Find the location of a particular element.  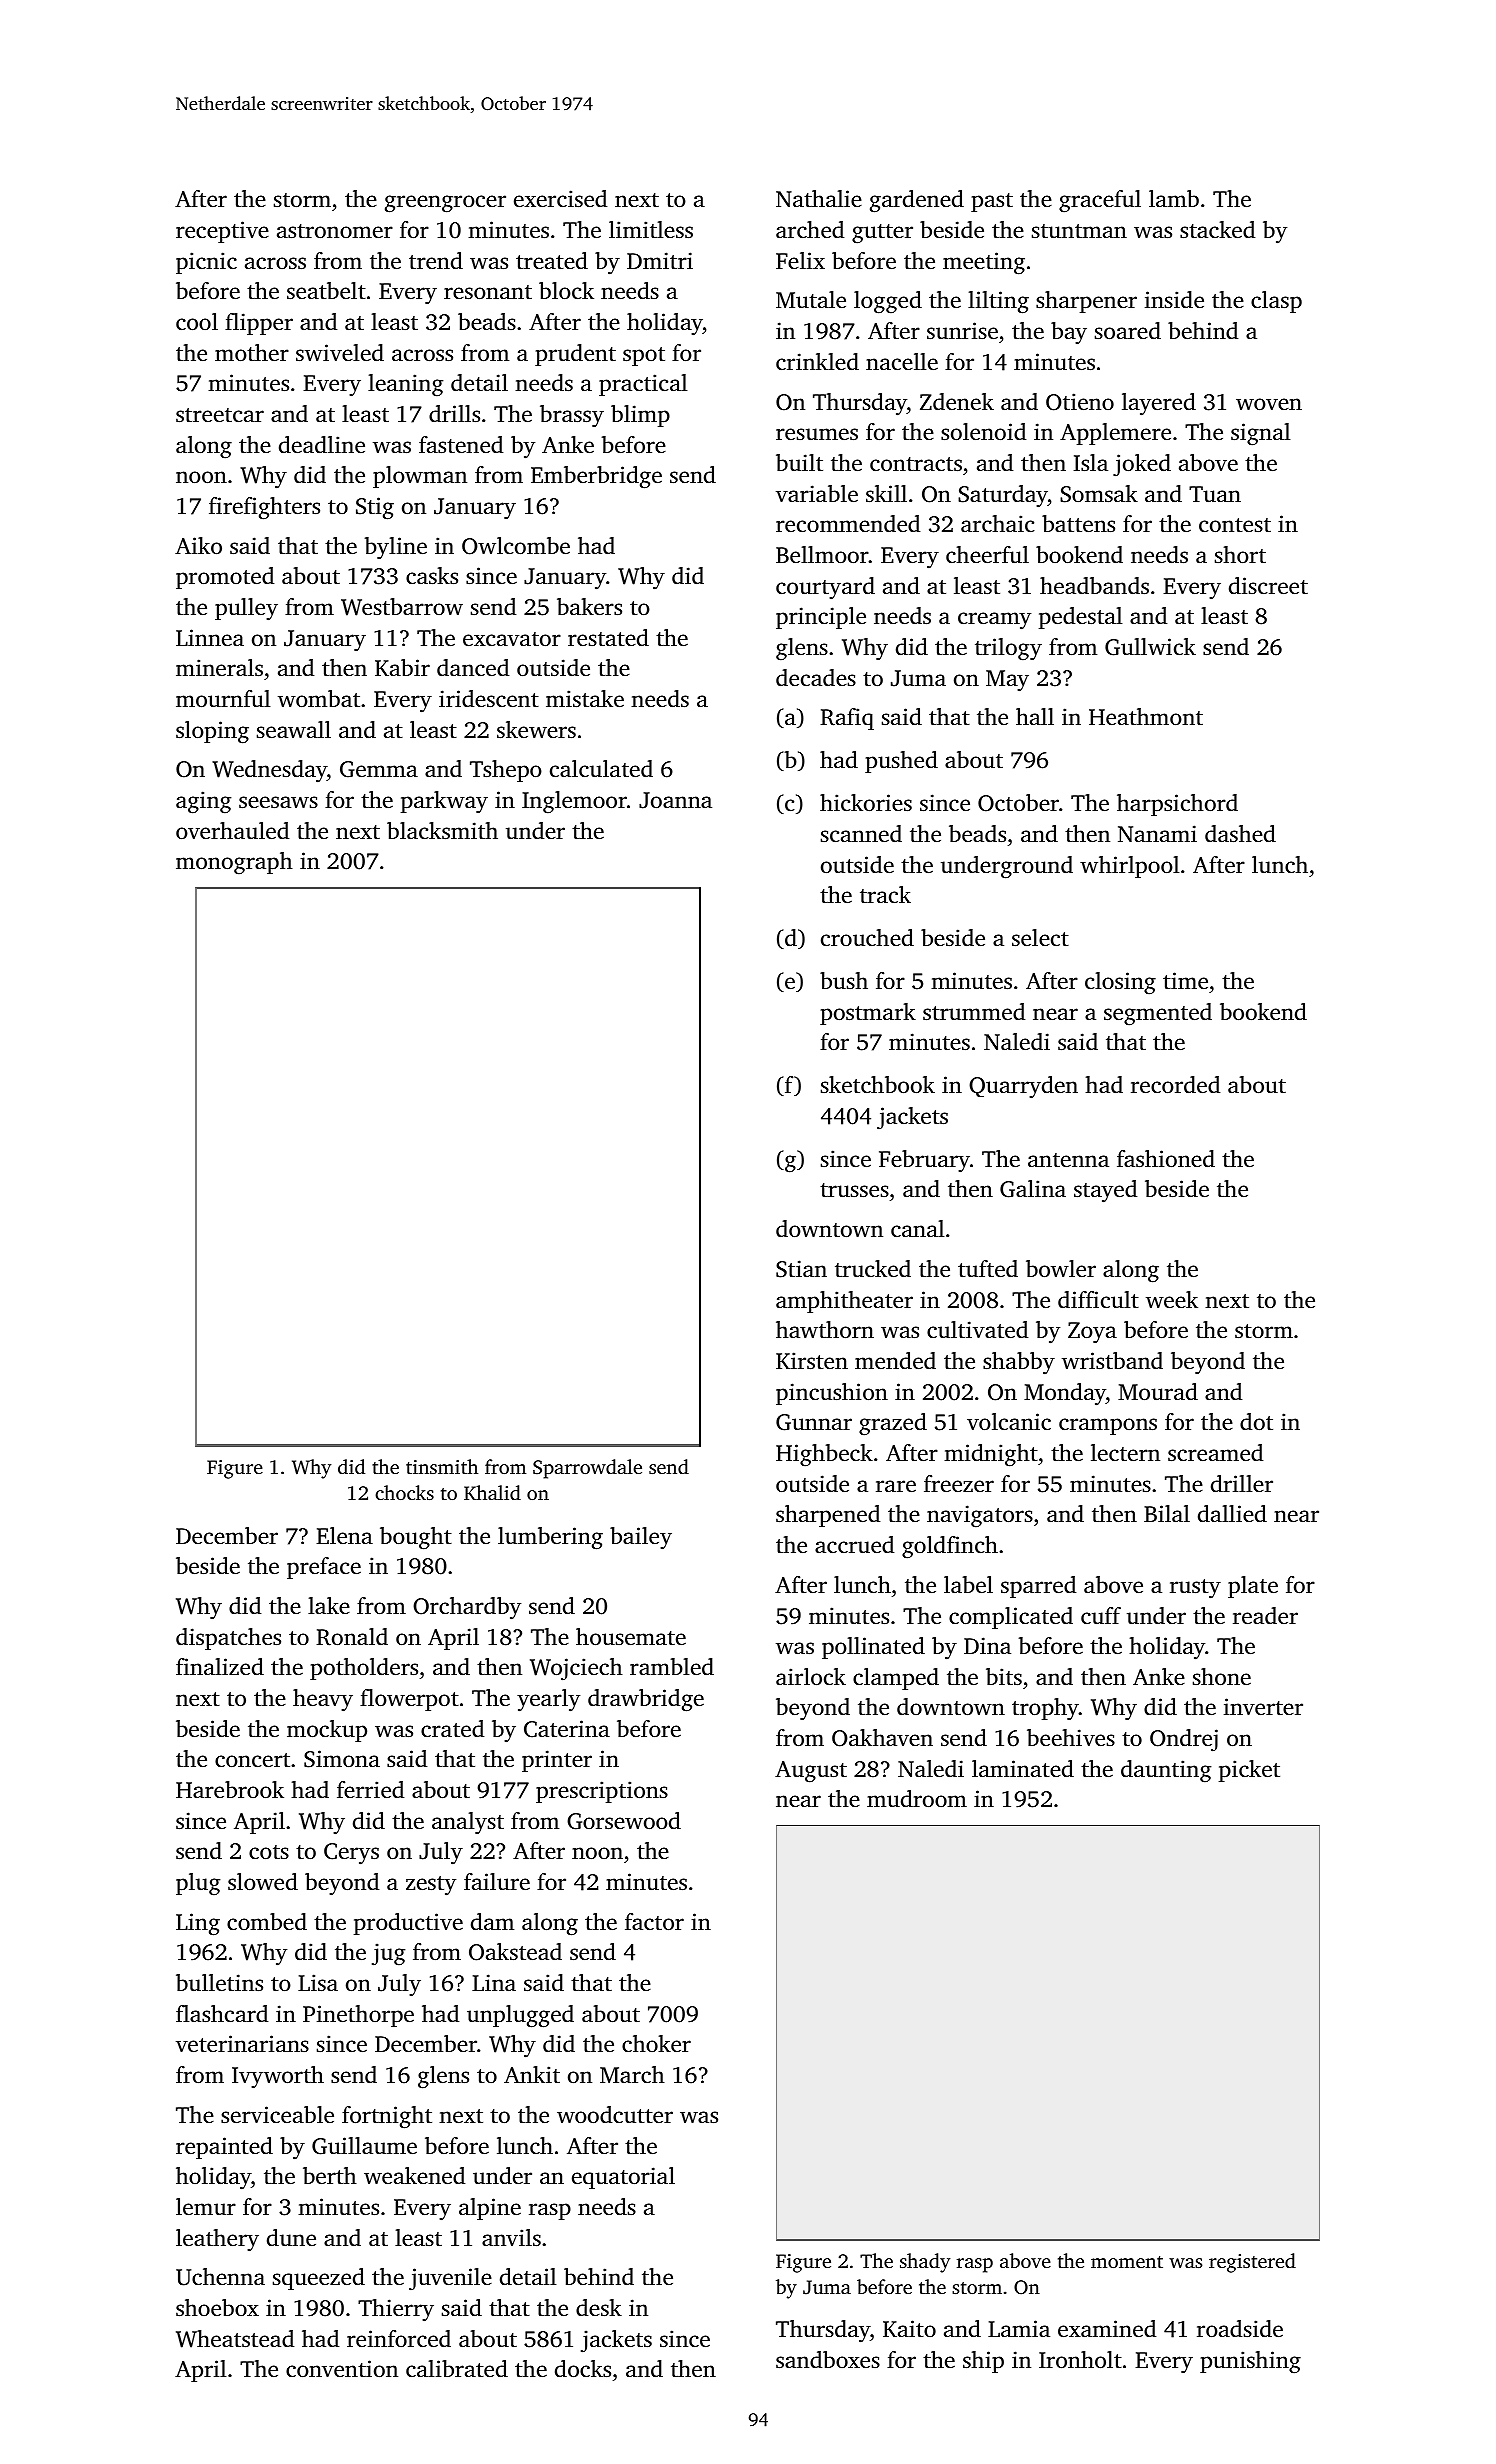

Nathalie is located at coordinates (819, 198).
